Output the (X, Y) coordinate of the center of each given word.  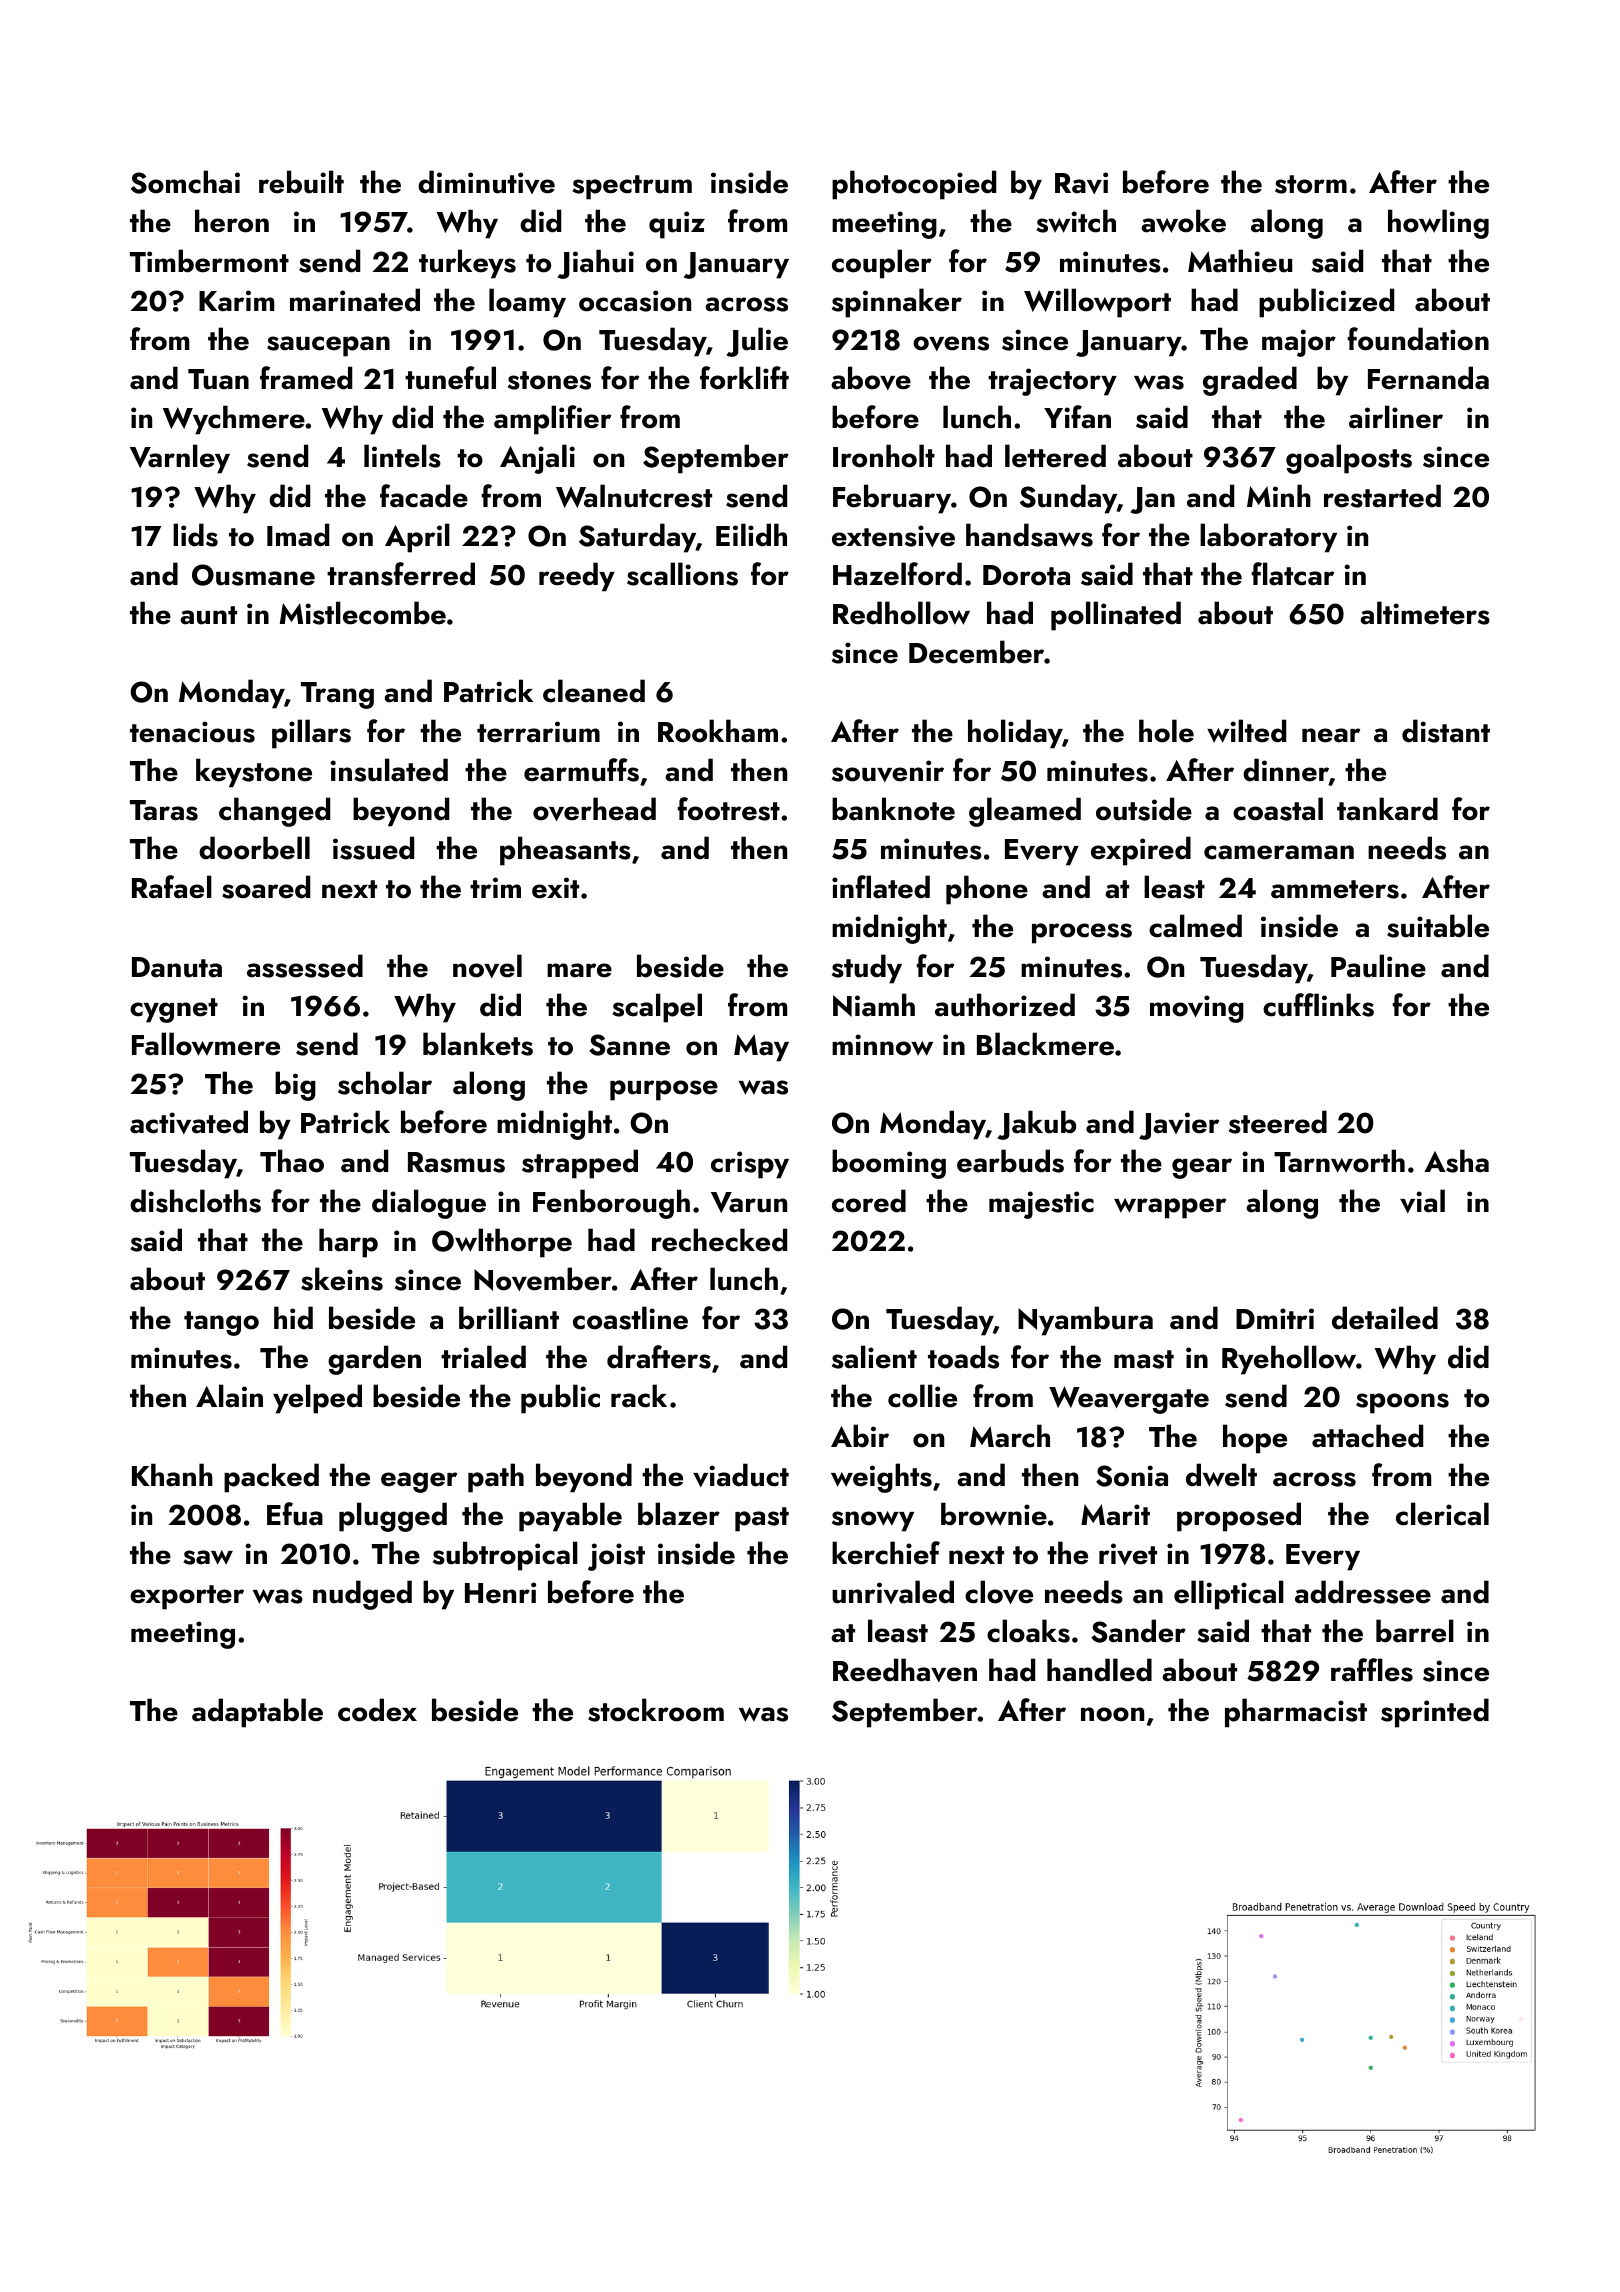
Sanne (629, 1045)
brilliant (509, 1318)
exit (555, 888)
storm (1311, 184)
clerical (1442, 1514)
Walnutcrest (634, 496)
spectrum (632, 187)
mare (579, 970)
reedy (577, 577)
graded (1250, 381)
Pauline (1378, 966)
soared (266, 887)
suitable (1438, 926)
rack (639, 1396)
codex (377, 1710)
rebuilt (301, 182)
